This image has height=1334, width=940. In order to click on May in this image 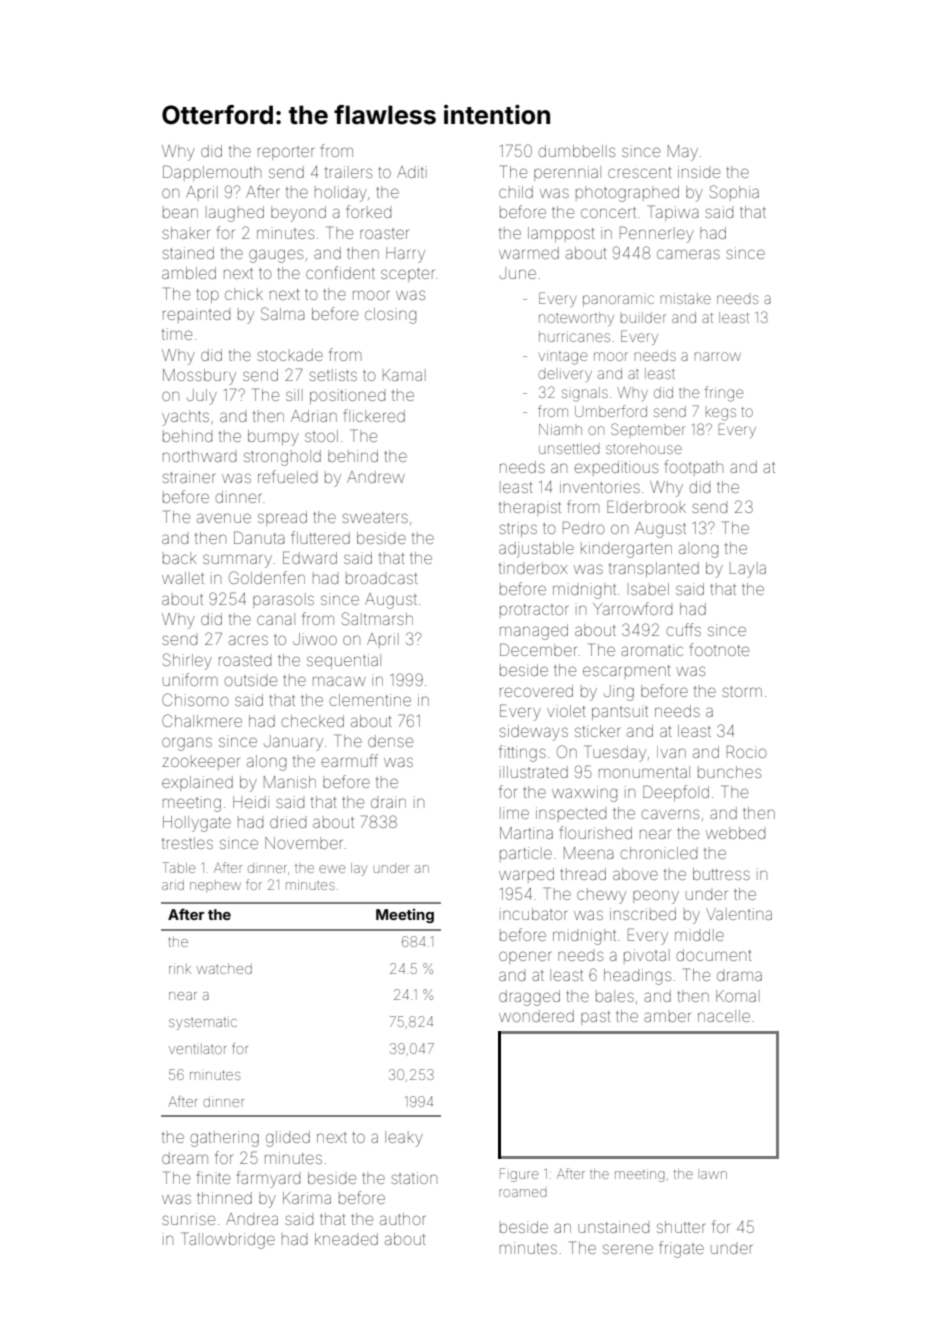, I will do `click(683, 153)`.
